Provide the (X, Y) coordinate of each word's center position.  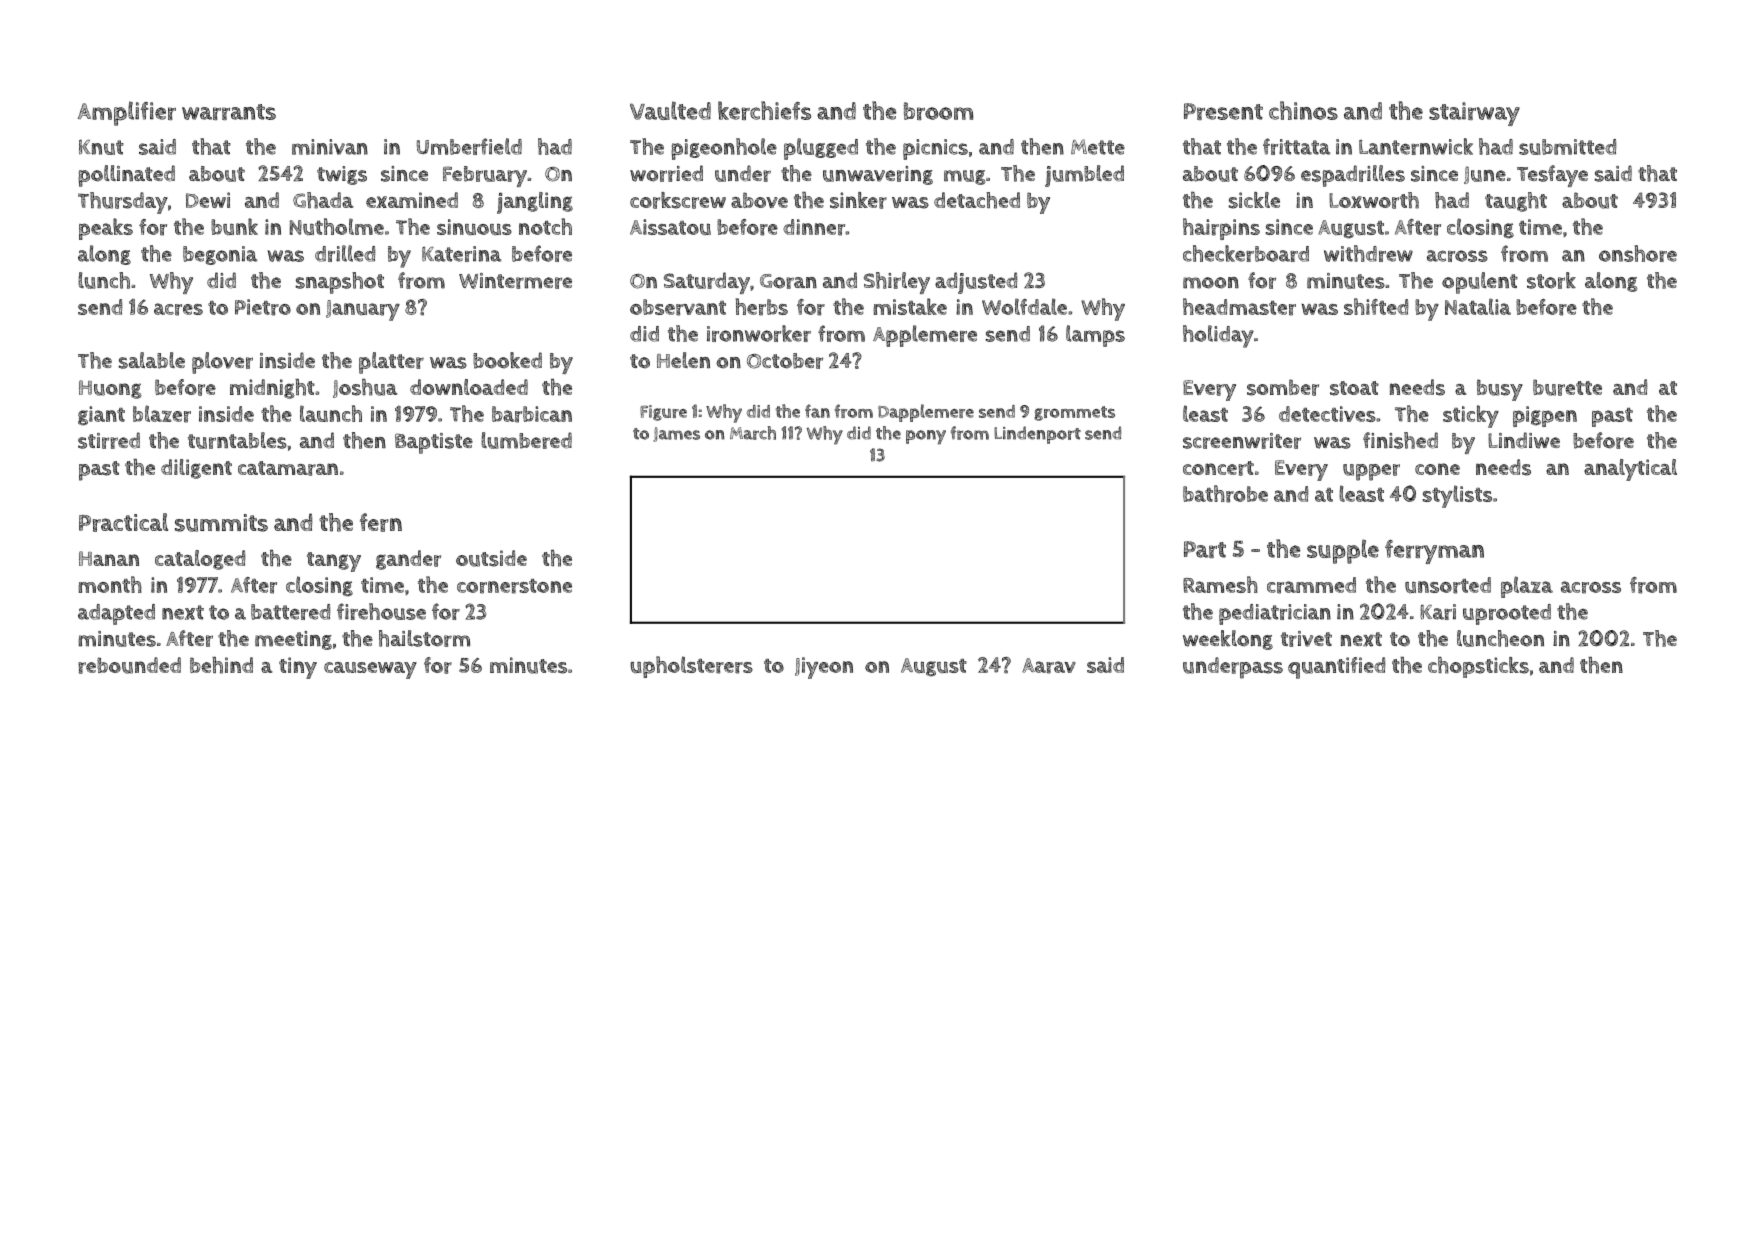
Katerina (462, 254)
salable (152, 360)
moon (1211, 283)
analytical (1630, 470)
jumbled (1084, 176)
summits (221, 523)
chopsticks (1478, 667)
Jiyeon (824, 668)
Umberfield (469, 146)
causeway (370, 670)
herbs (762, 307)
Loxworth (1374, 200)
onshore (1638, 253)
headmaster (1239, 307)
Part (1205, 549)
